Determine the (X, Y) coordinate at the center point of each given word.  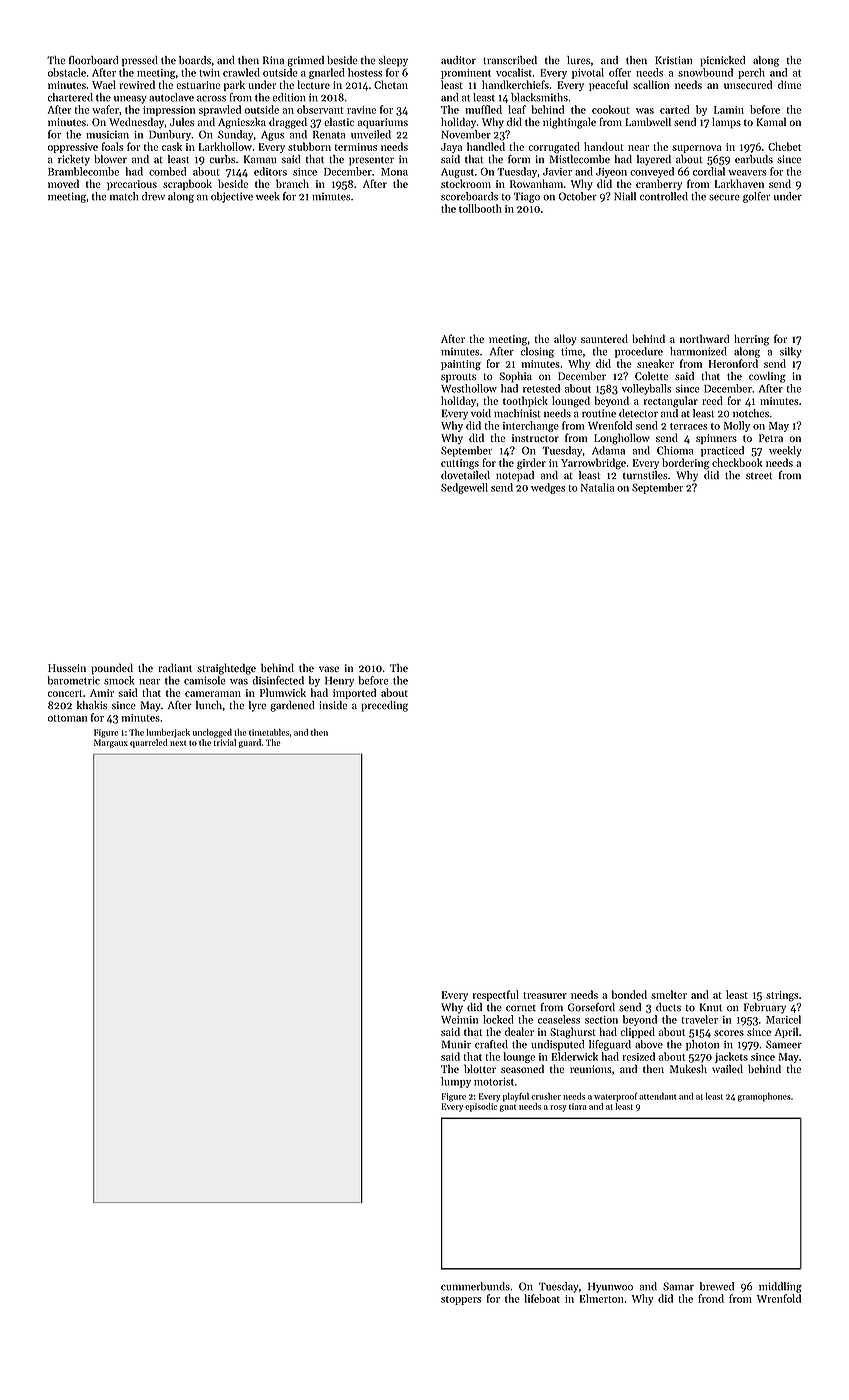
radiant (175, 667)
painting (461, 365)
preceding (384, 706)
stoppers (461, 1300)
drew (153, 196)
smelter (669, 994)
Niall (625, 196)
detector (638, 413)
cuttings (460, 464)
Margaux (111, 743)
